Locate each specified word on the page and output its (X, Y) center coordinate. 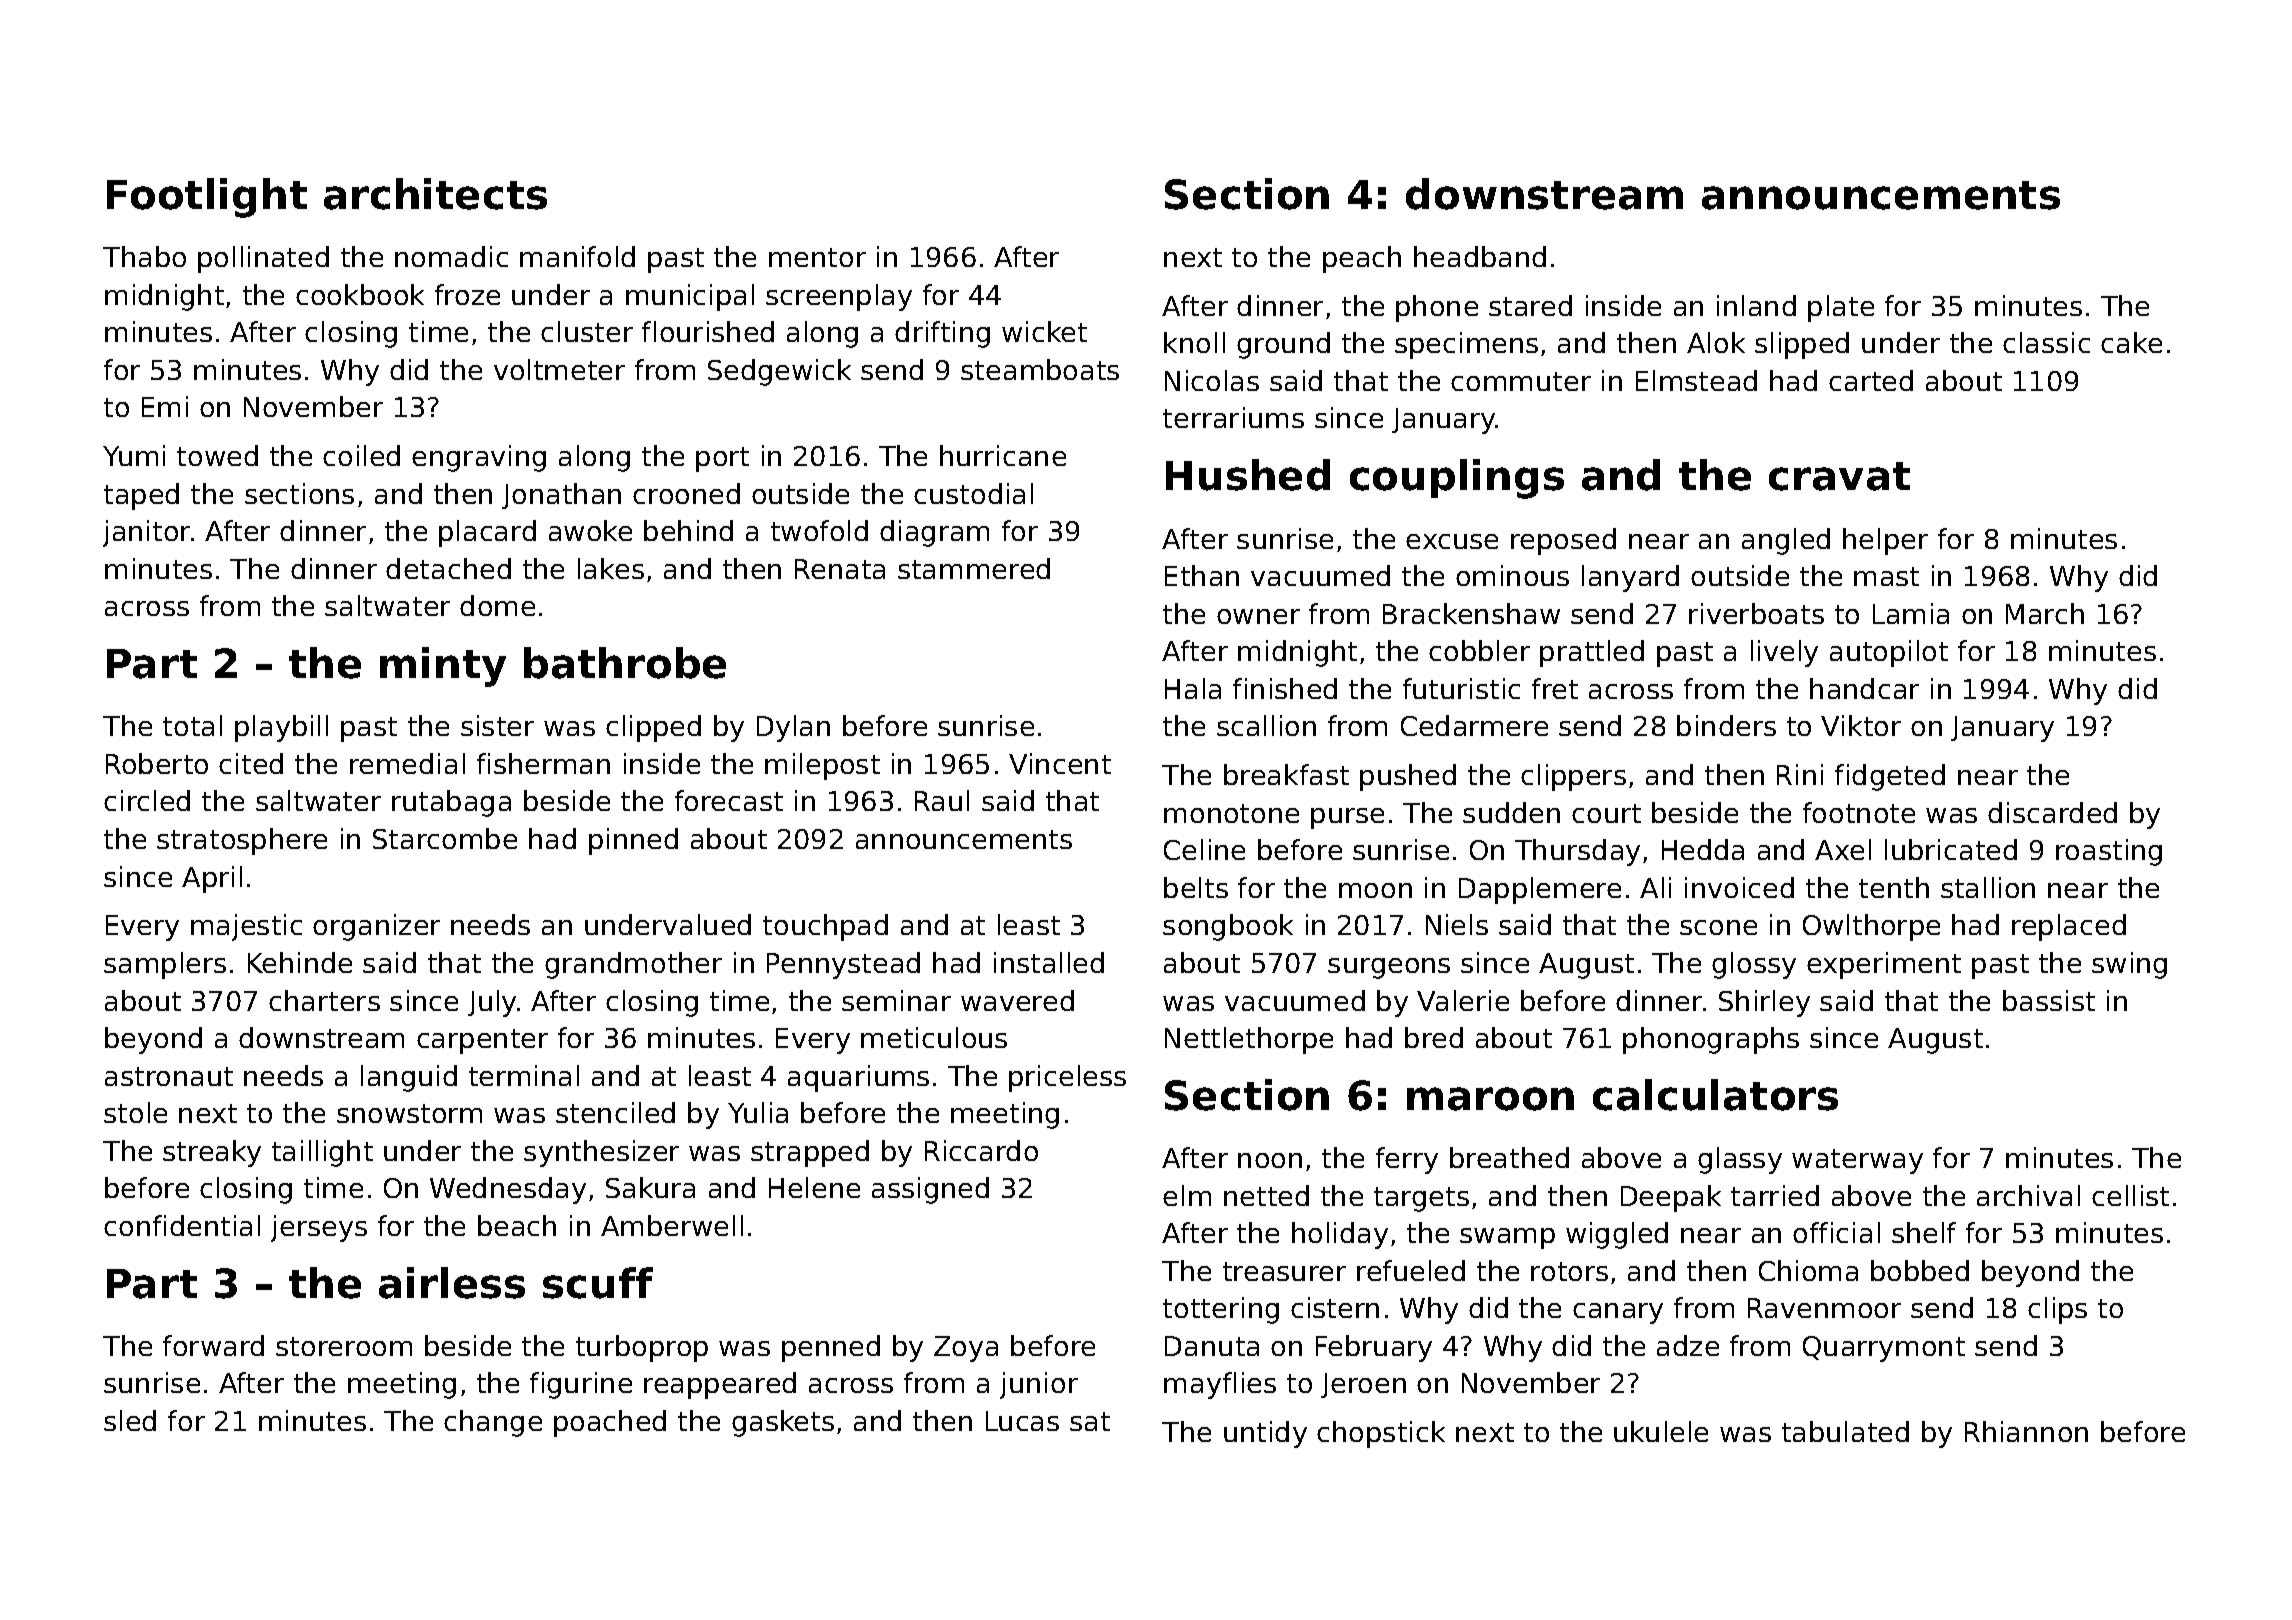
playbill (281, 728)
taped (141, 496)
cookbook (360, 294)
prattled (1592, 653)
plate (1841, 308)
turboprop (642, 1348)
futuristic (1461, 688)
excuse (1452, 541)
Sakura (650, 1187)
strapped (810, 1153)
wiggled (1617, 1235)
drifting (942, 334)
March (2045, 613)
